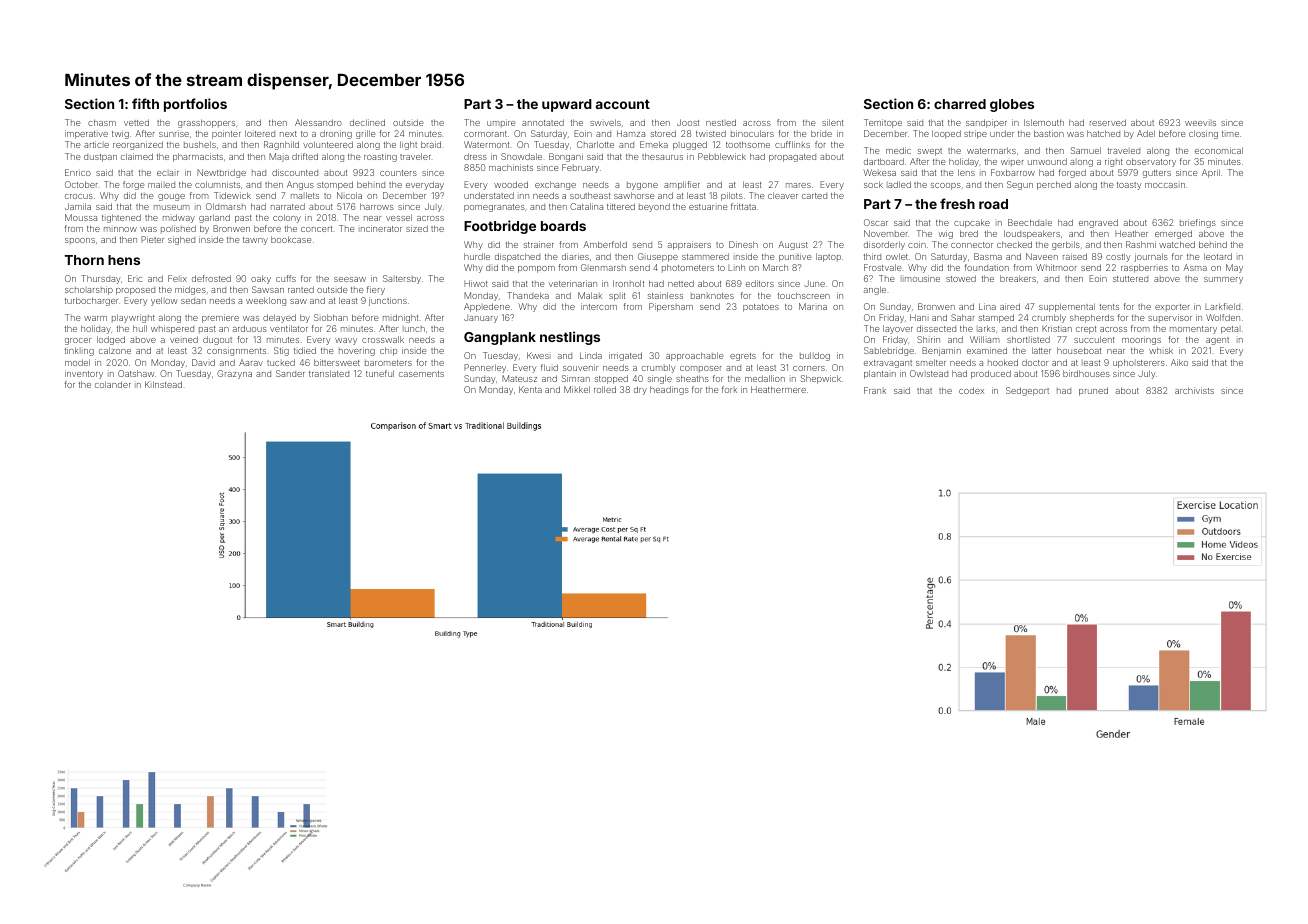 The image size is (1308, 924). What do you see at coordinates (388, 351) in the screenshot?
I see `chip` at bounding box center [388, 351].
